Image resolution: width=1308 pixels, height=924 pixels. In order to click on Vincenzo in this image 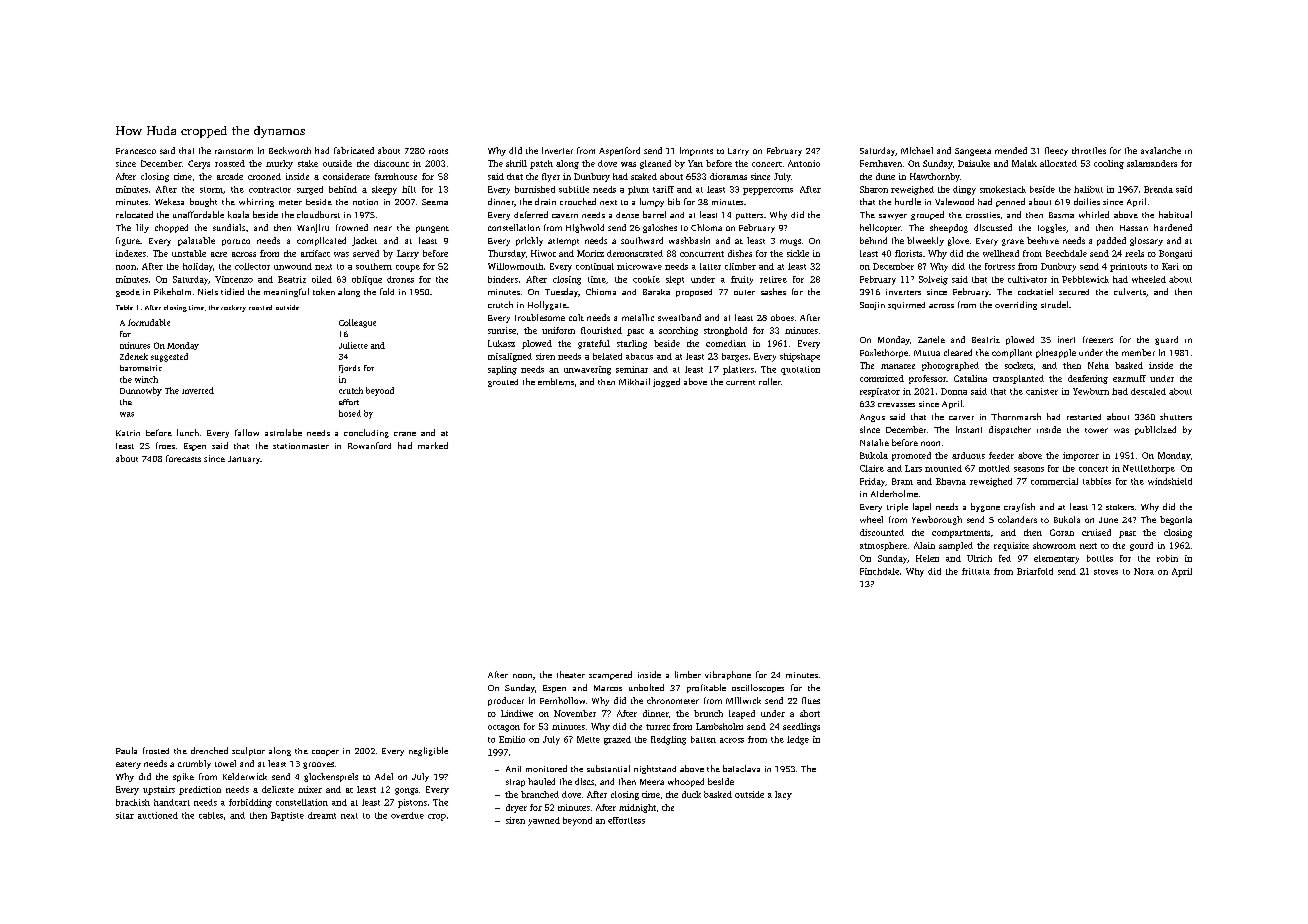, I will do `click(234, 279)`.
